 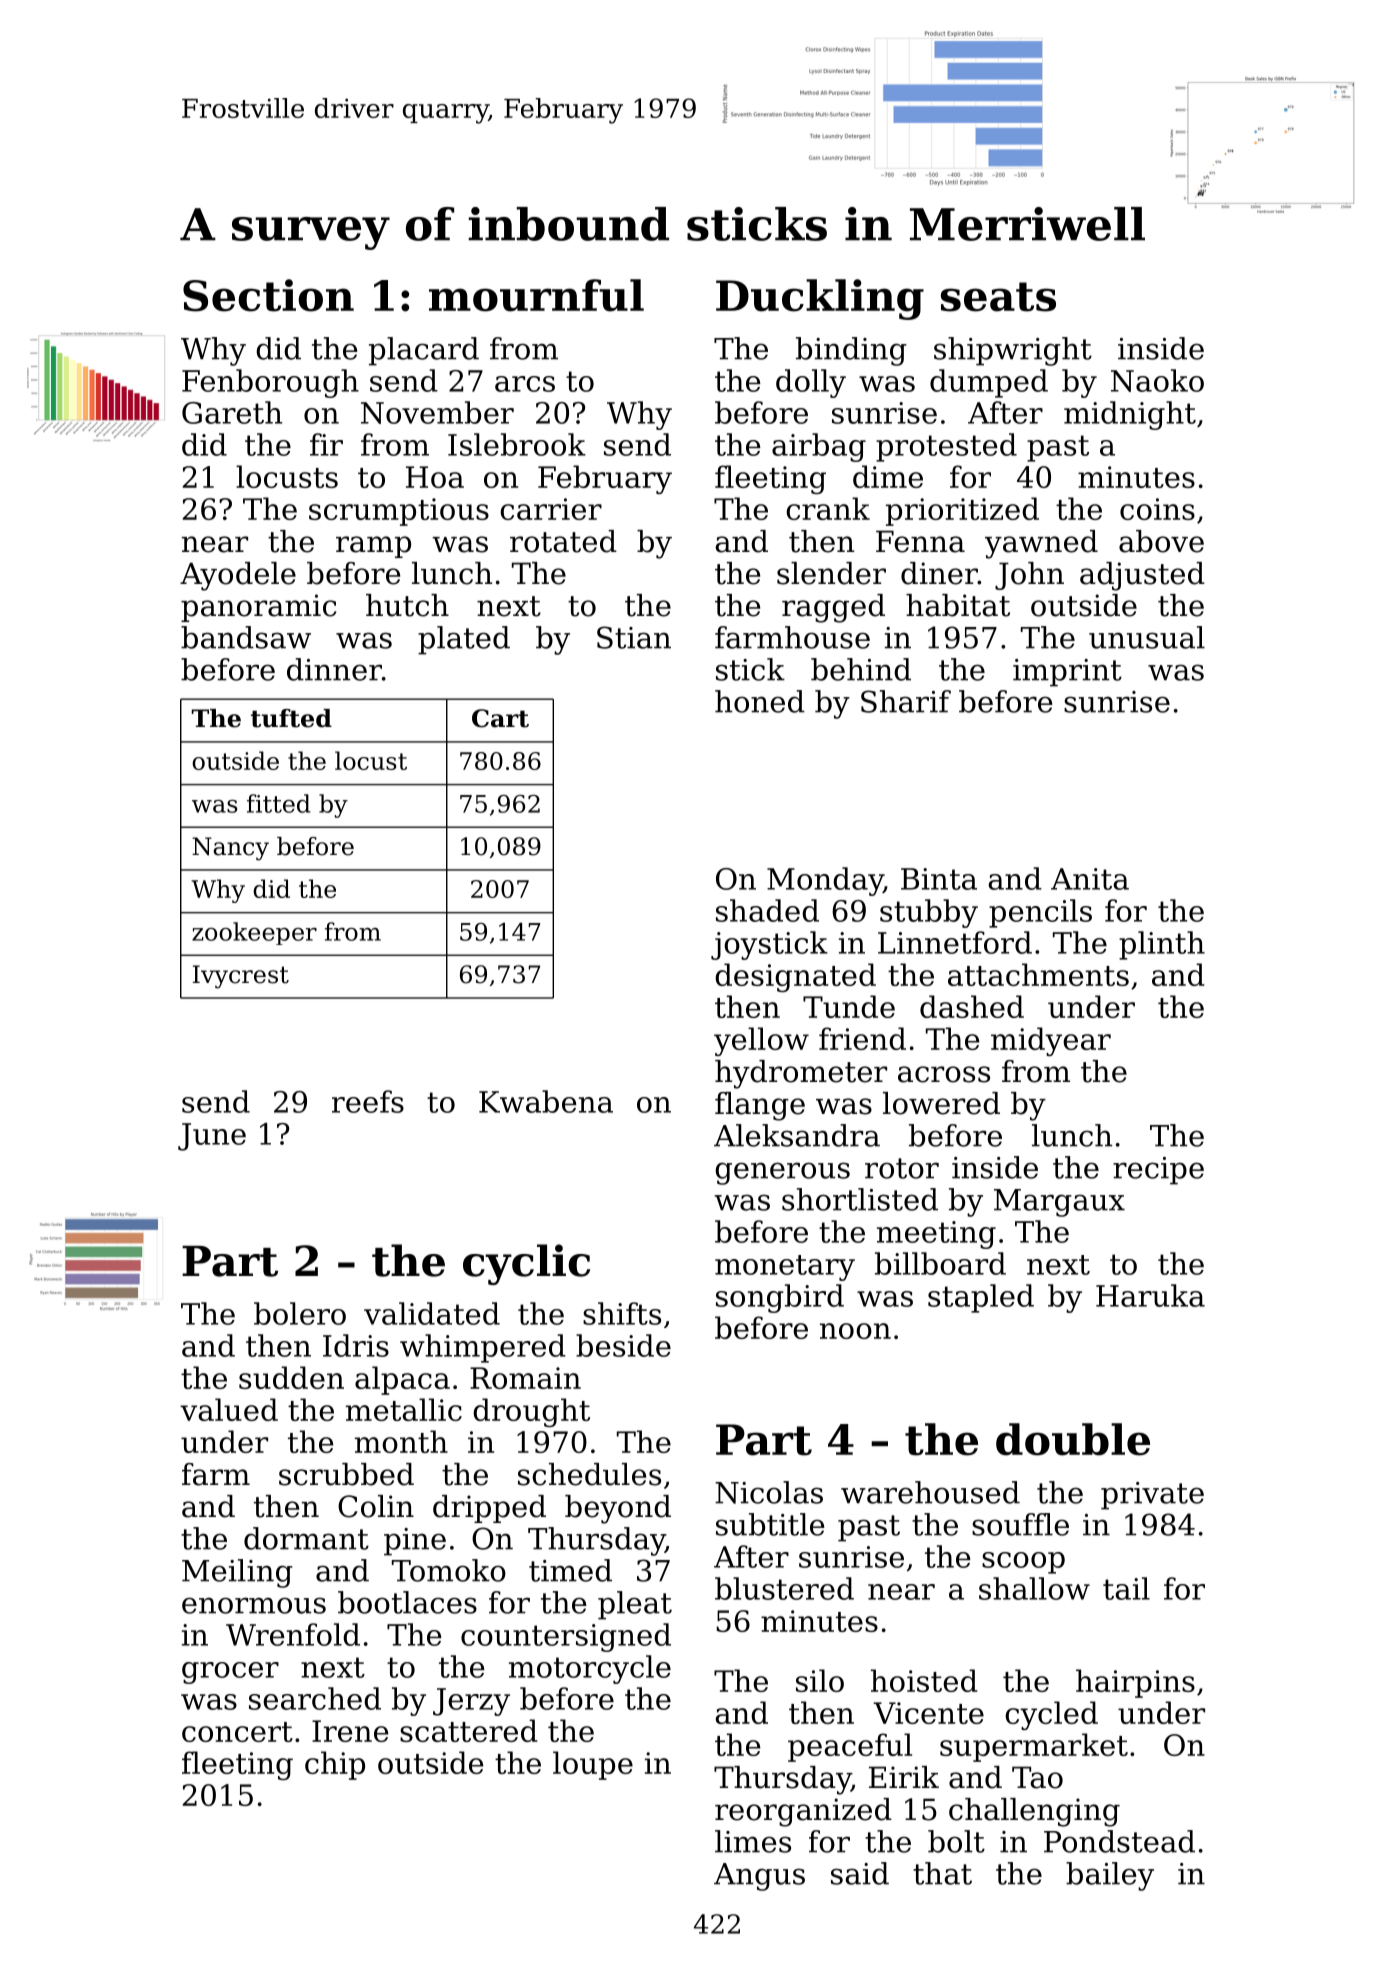 I want to click on Angus, so click(x=759, y=1877).
